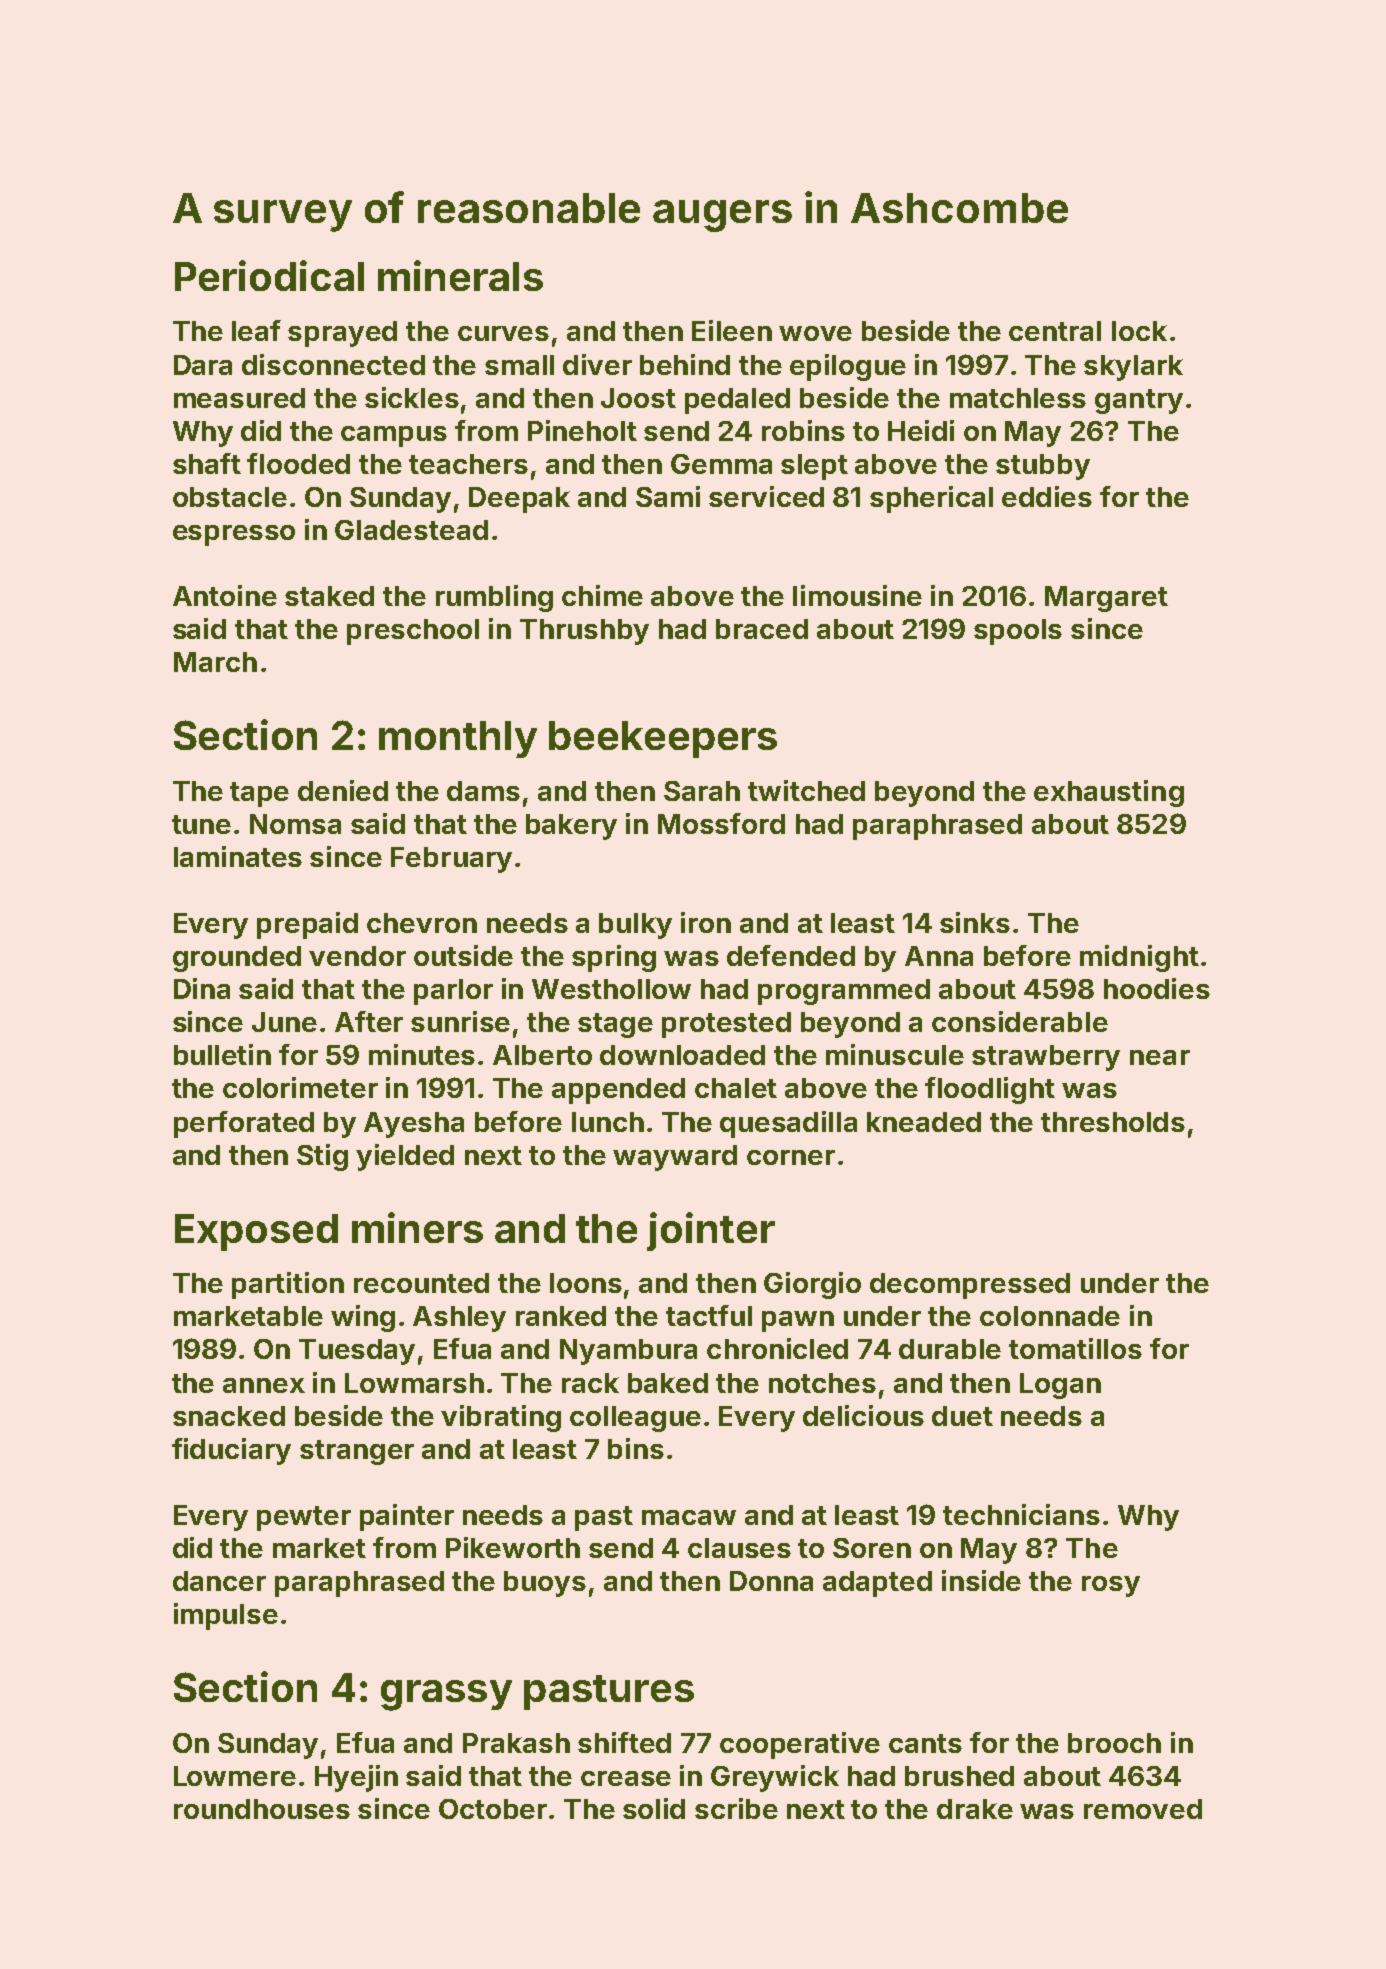  I want to click on jointer, so click(711, 1231).
